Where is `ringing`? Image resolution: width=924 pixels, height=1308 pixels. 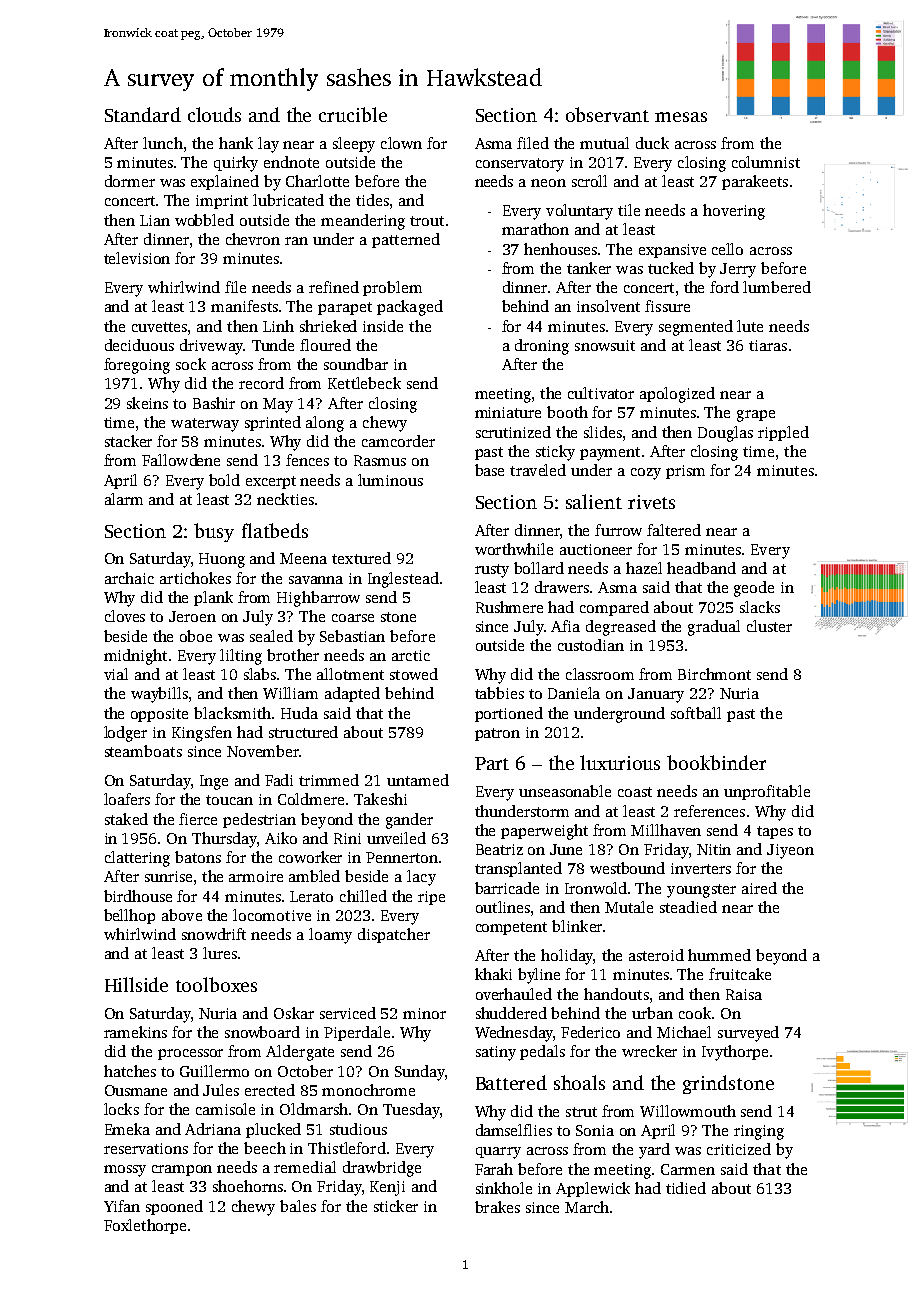 ringing is located at coordinates (759, 1132).
